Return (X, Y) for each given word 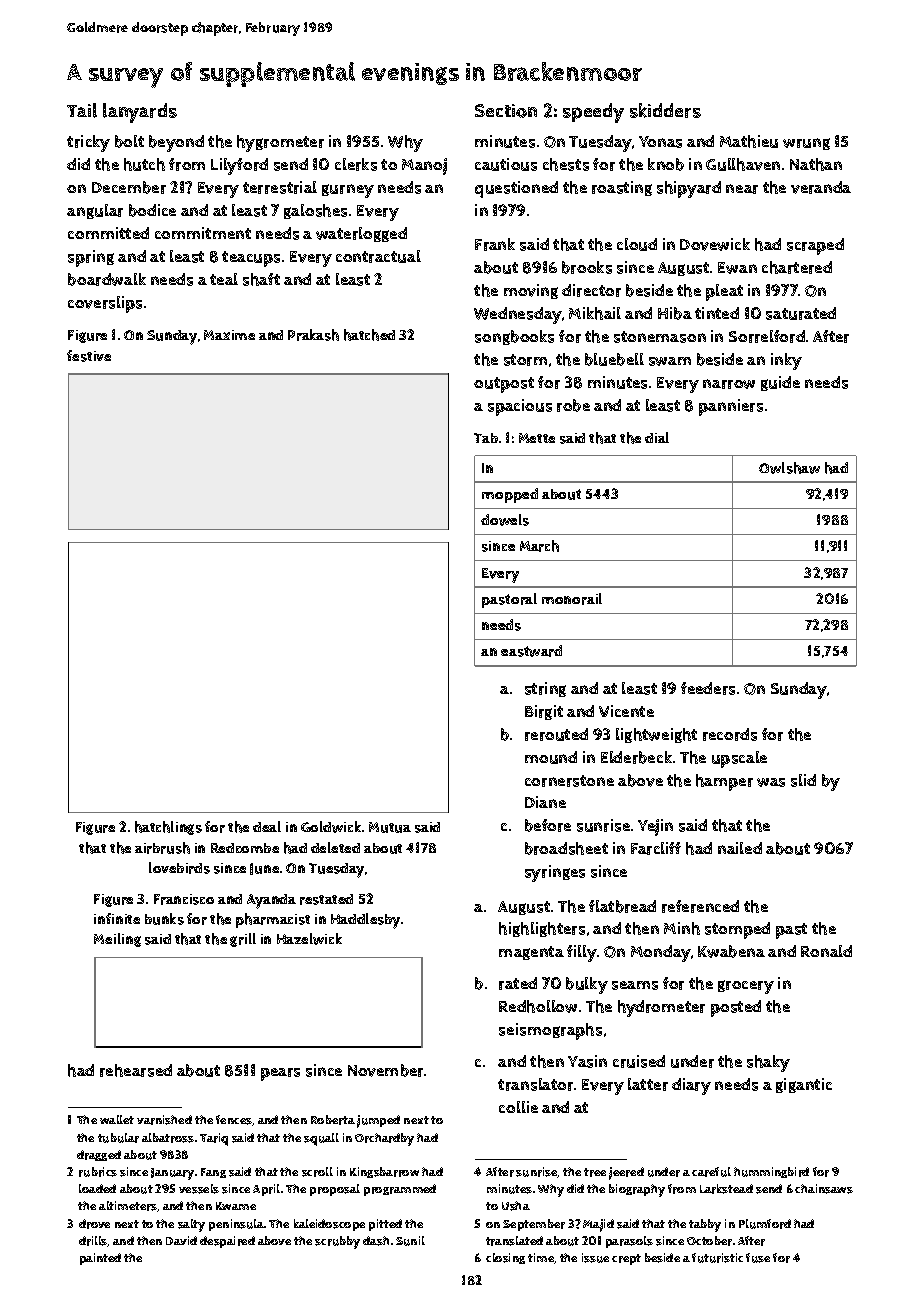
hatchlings (168, 828)
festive (89, 356)
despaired (227, 1242)
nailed (740, 848)
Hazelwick (309, 939)
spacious (520, 407)
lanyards (140, 113)
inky (786, 361)
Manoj (424, 166)
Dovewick (715, 244)
